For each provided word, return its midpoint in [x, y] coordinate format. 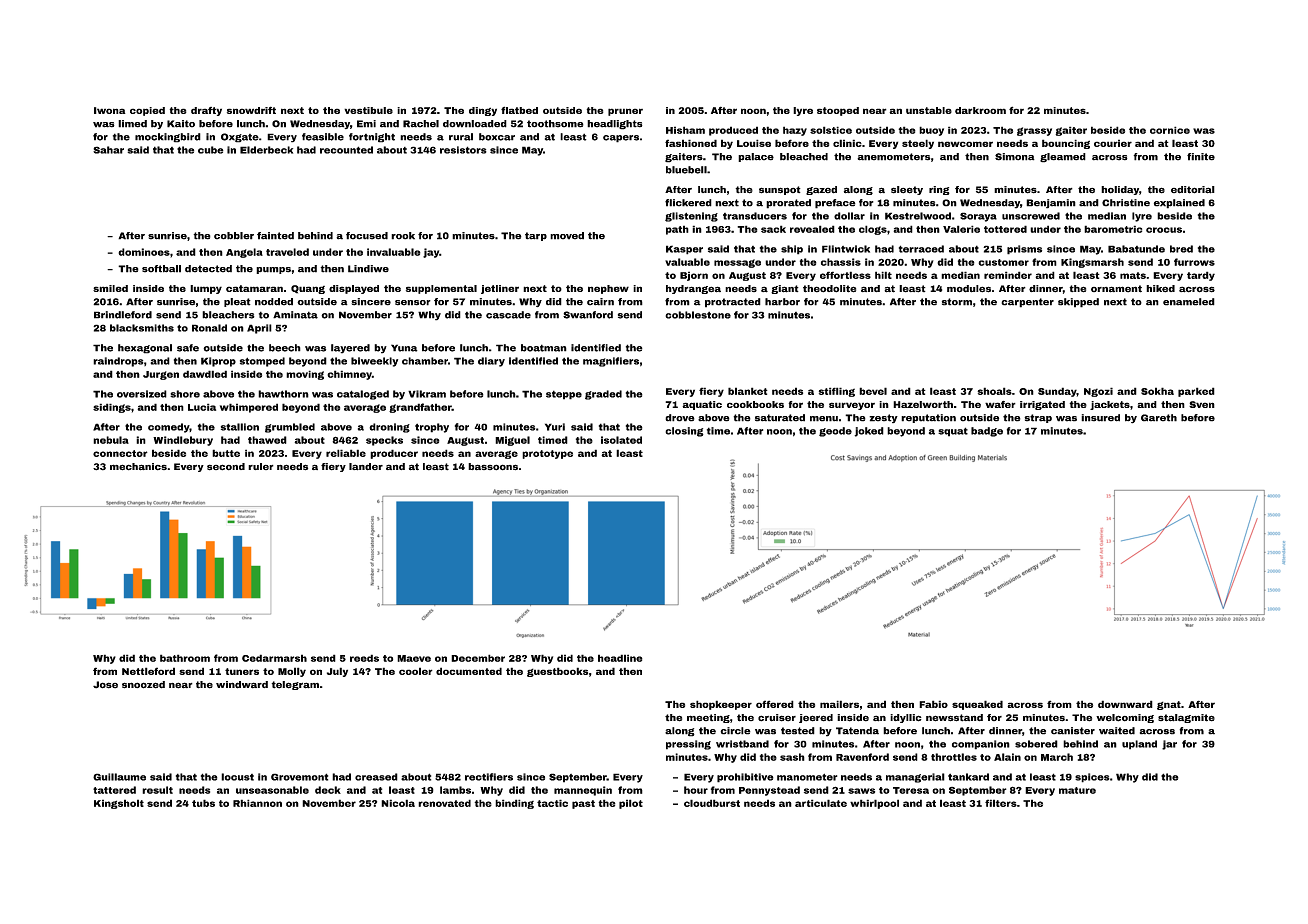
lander [366, 467]
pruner [625, 112]
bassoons [493, 467]
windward [242, 685]
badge [987, 432]
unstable [929, 110]
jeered [816, 718]
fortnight [372, 138]
